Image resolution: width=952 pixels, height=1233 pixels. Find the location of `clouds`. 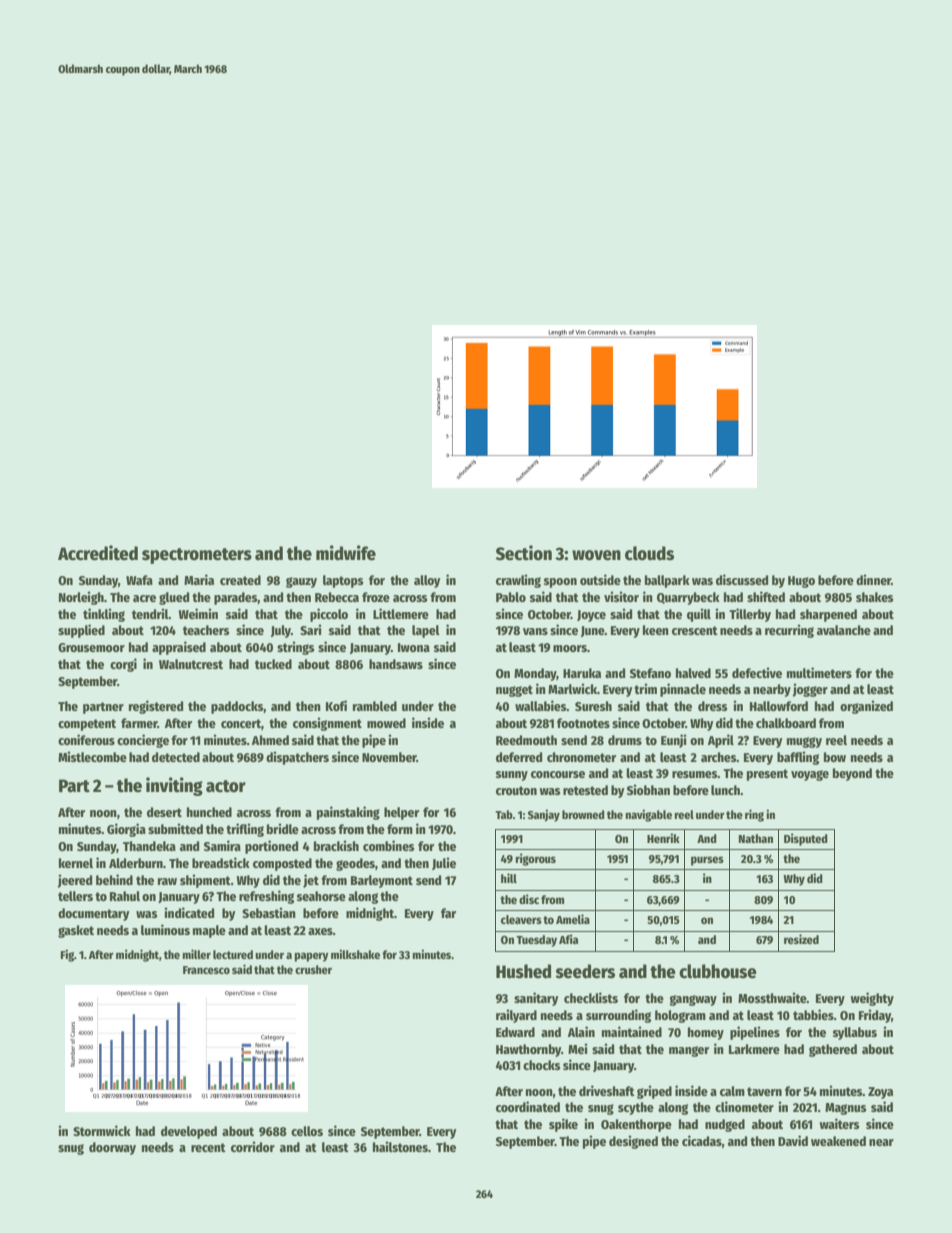

clouds is located at coordinates (649, 553).
